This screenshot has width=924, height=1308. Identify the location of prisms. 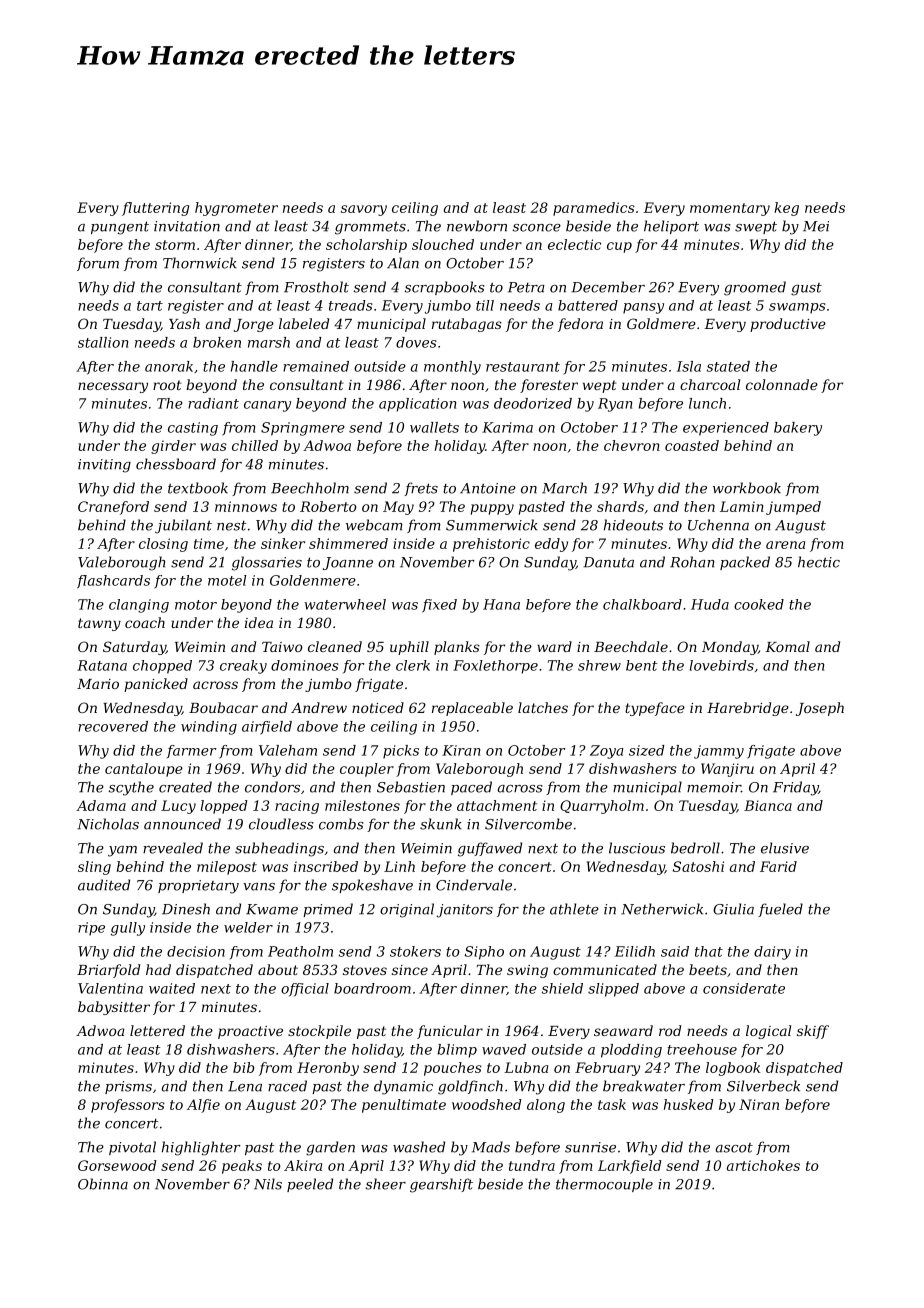
(128, 1087).
